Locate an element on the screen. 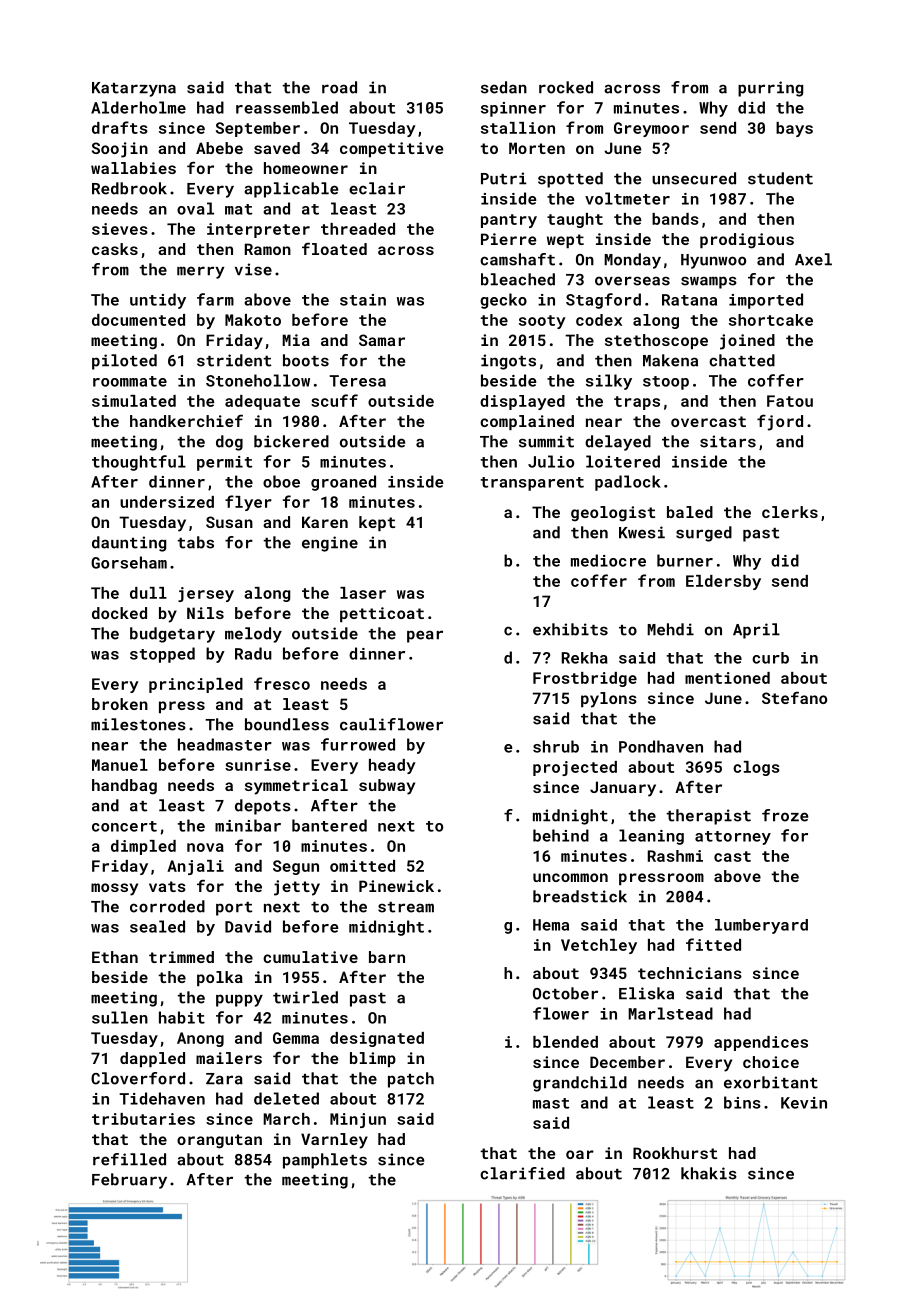  blended is located at coordinates (565, 1042).
